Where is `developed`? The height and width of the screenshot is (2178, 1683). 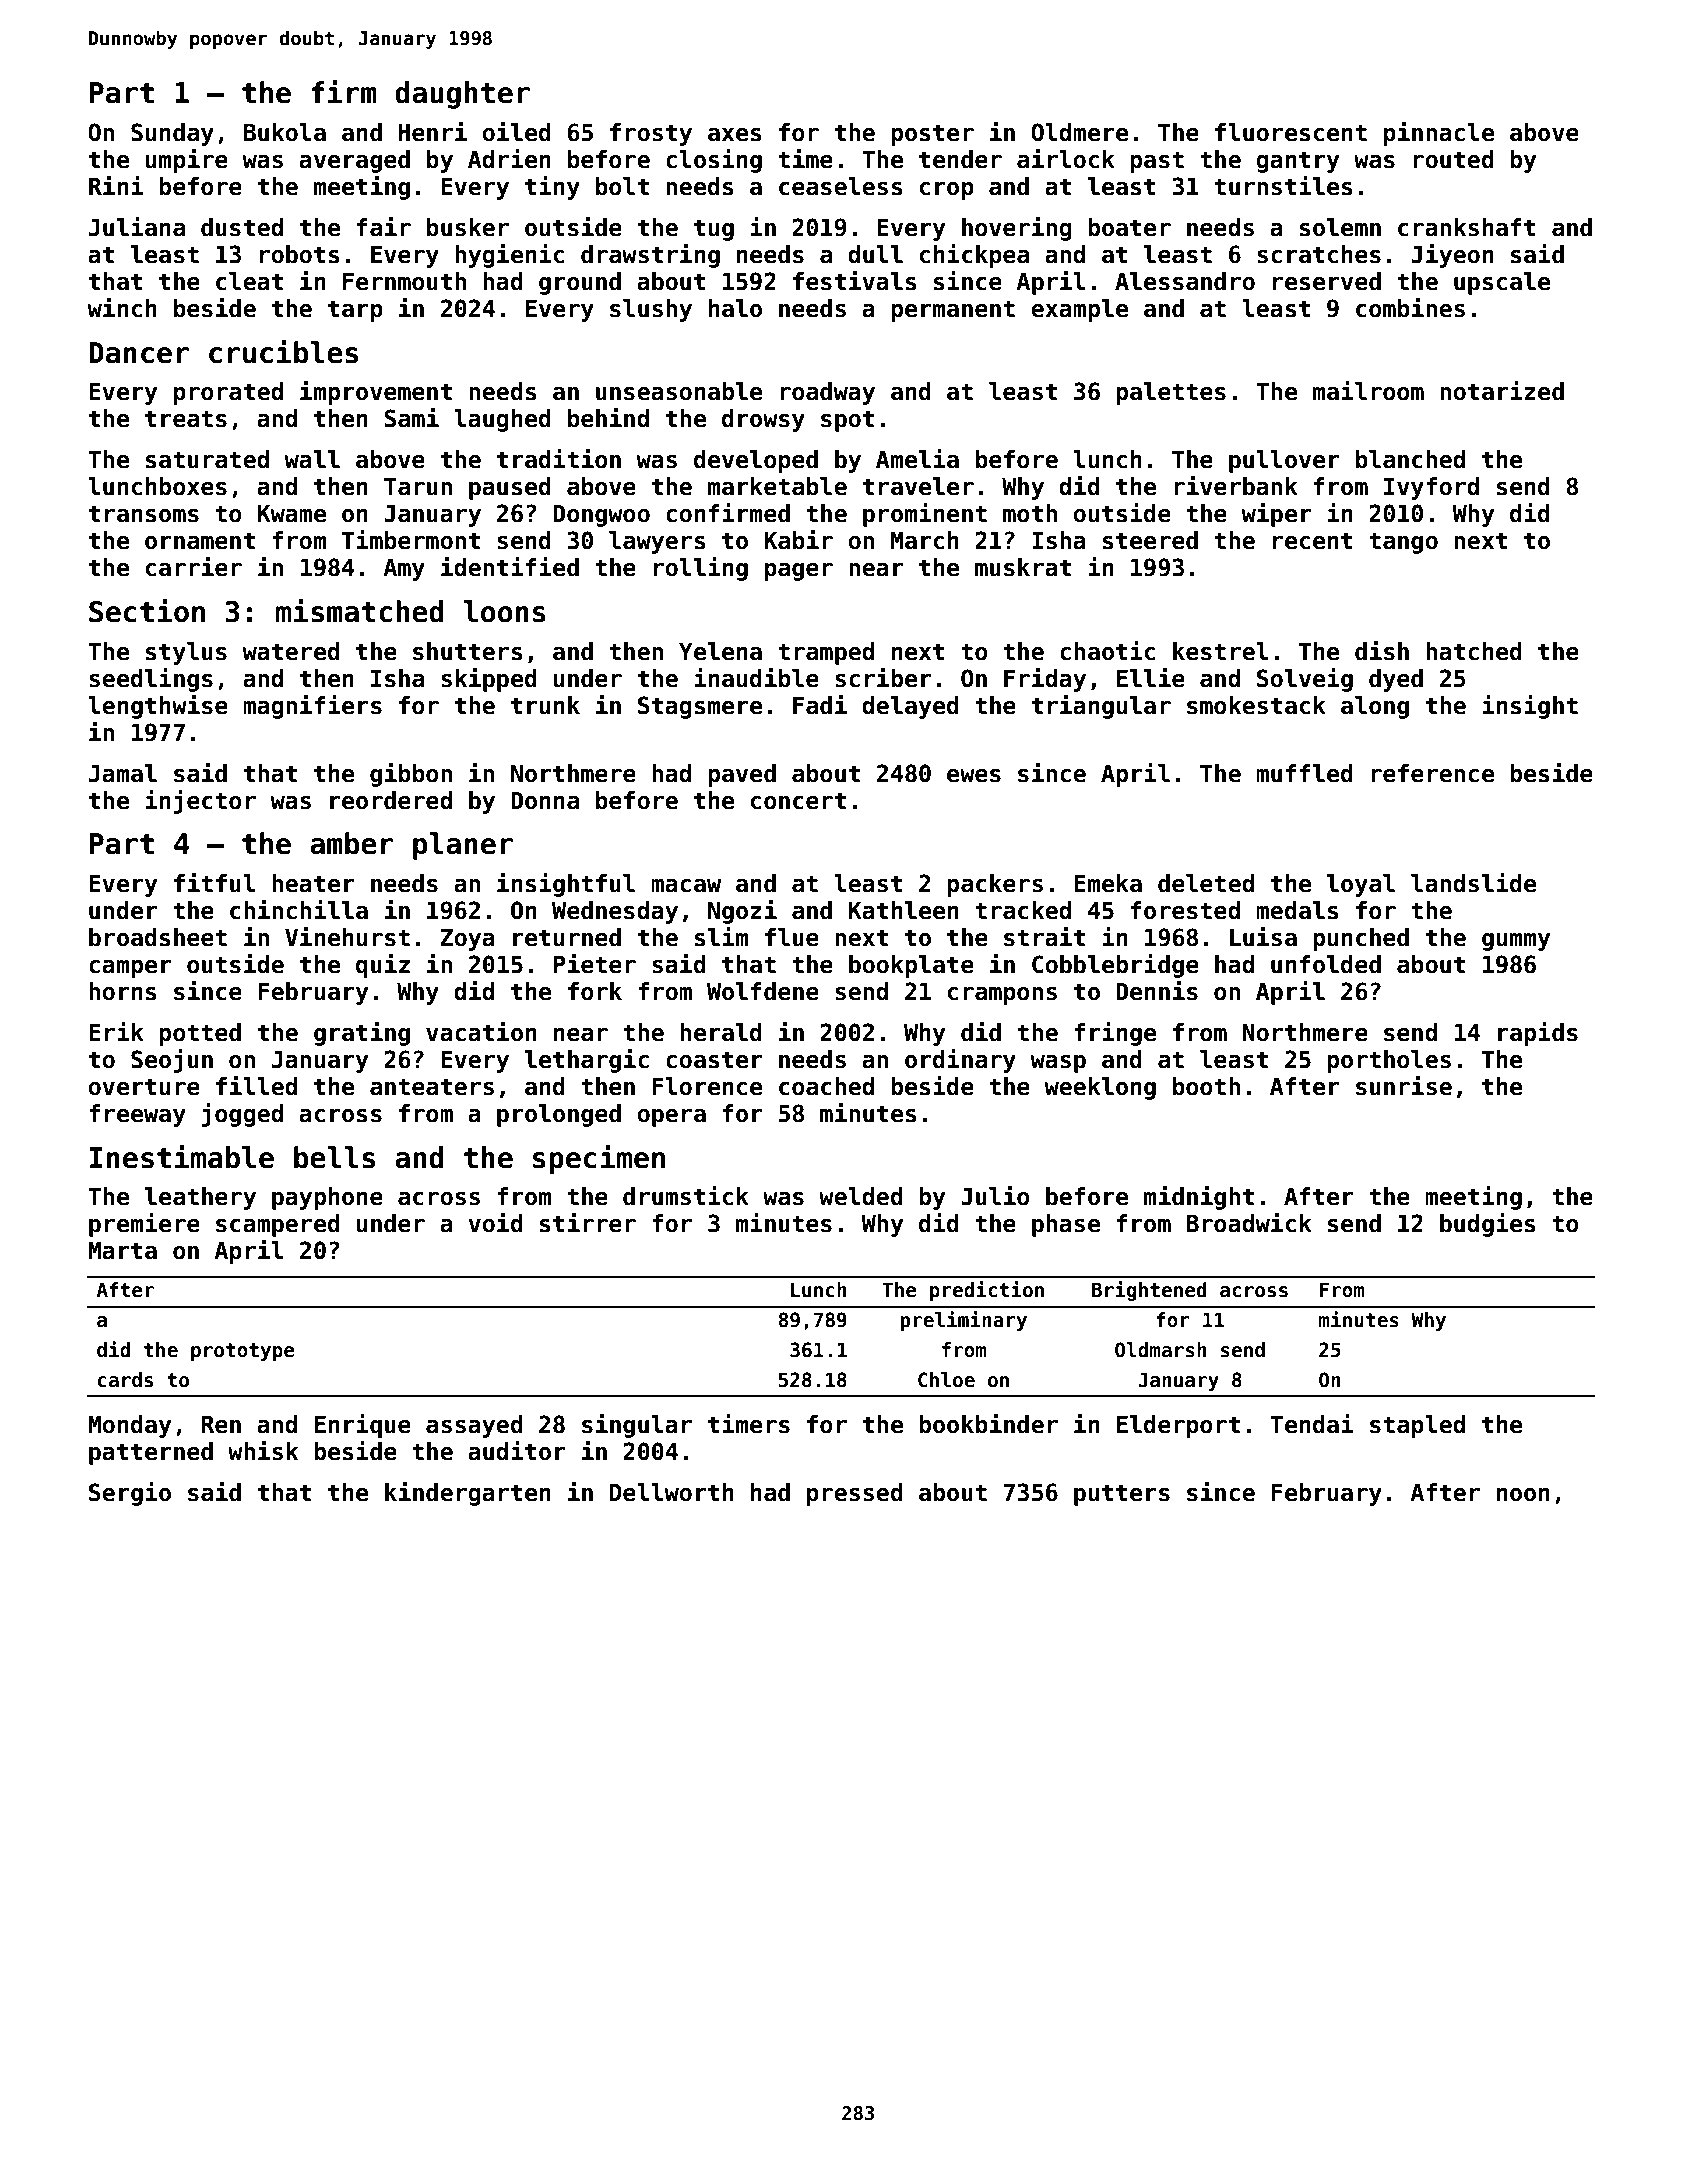 developed is located at coordinates (756, 461).
